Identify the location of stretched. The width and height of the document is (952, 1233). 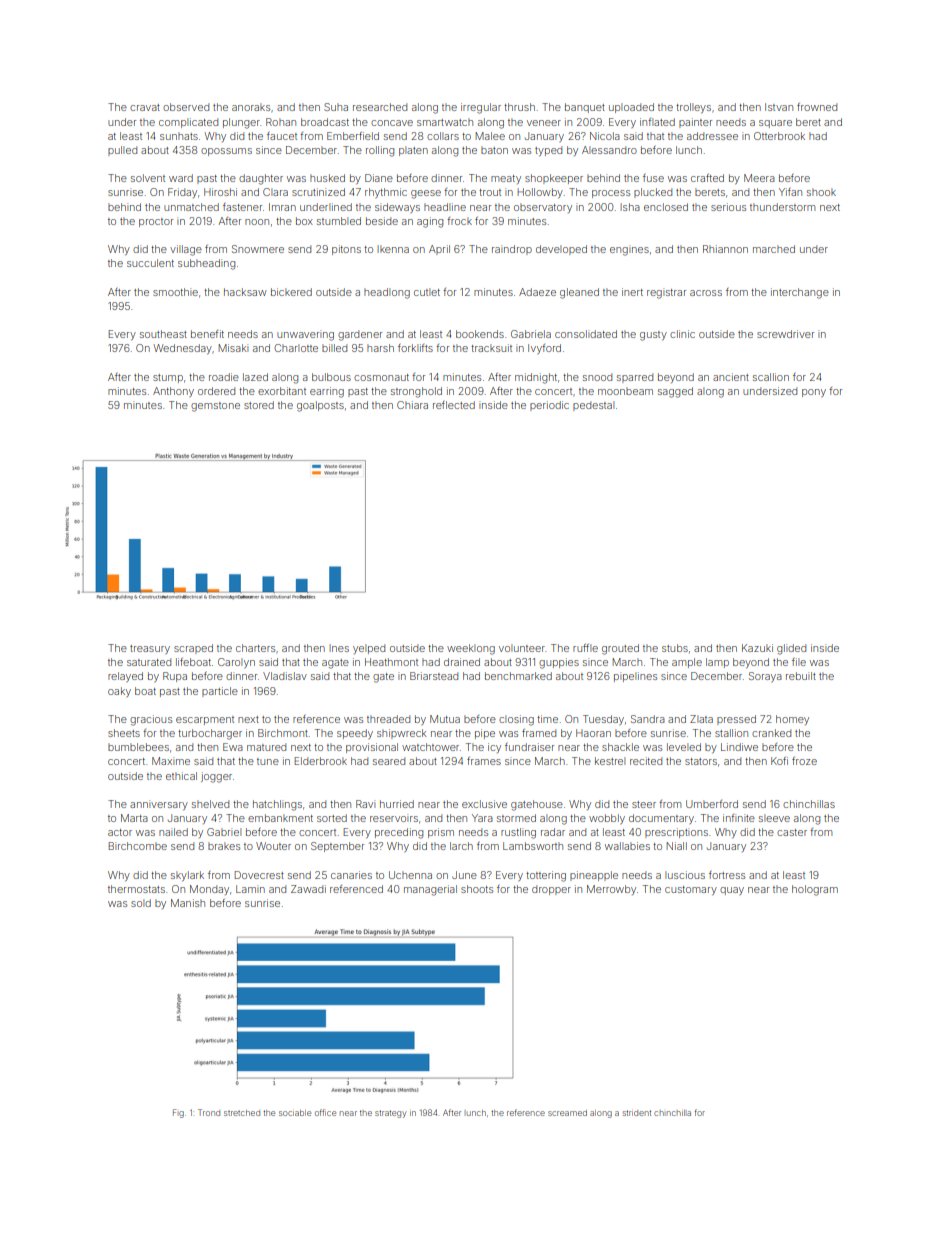
(242, 1113).
